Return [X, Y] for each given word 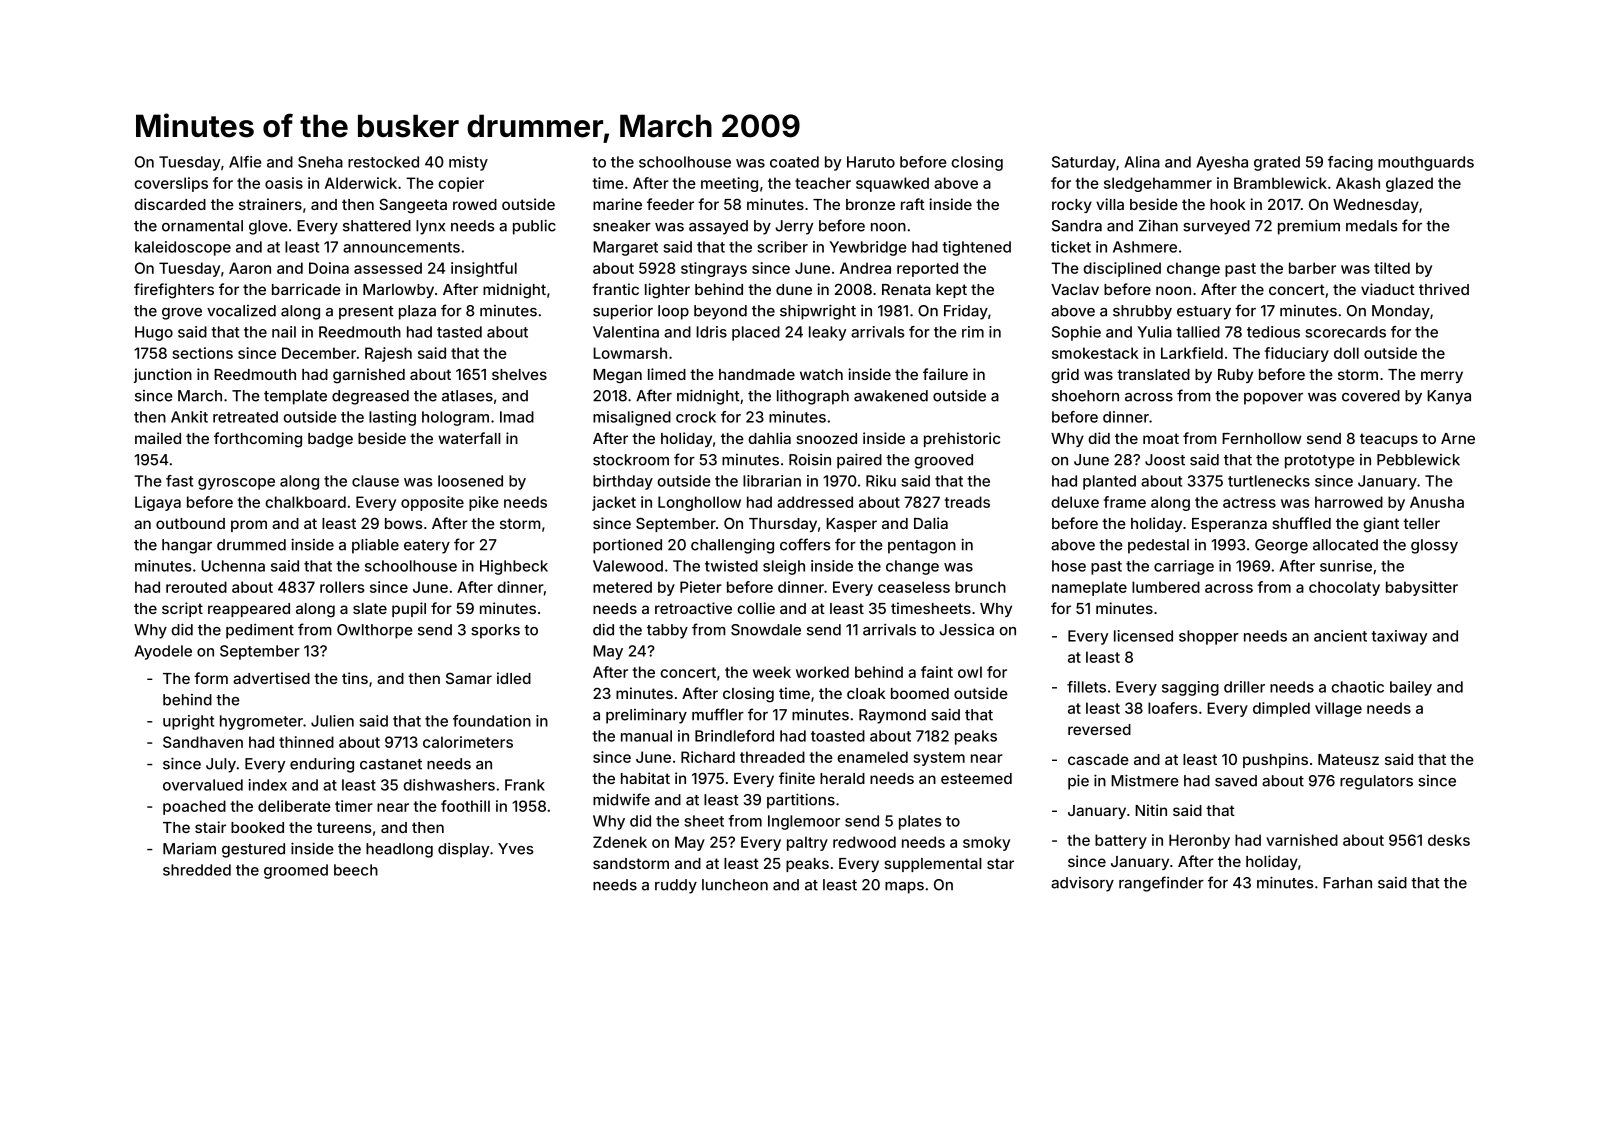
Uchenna [233, 566]
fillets [1086, 687]
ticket [1071, 247]
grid [1065, 376]
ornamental [202, 226]
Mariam [189, 849]
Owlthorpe [375, 631]
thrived [1444, 289]
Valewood [628, 566]
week [772, 672]
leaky [827, 333]
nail [284, 332]
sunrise [1346, 566]
